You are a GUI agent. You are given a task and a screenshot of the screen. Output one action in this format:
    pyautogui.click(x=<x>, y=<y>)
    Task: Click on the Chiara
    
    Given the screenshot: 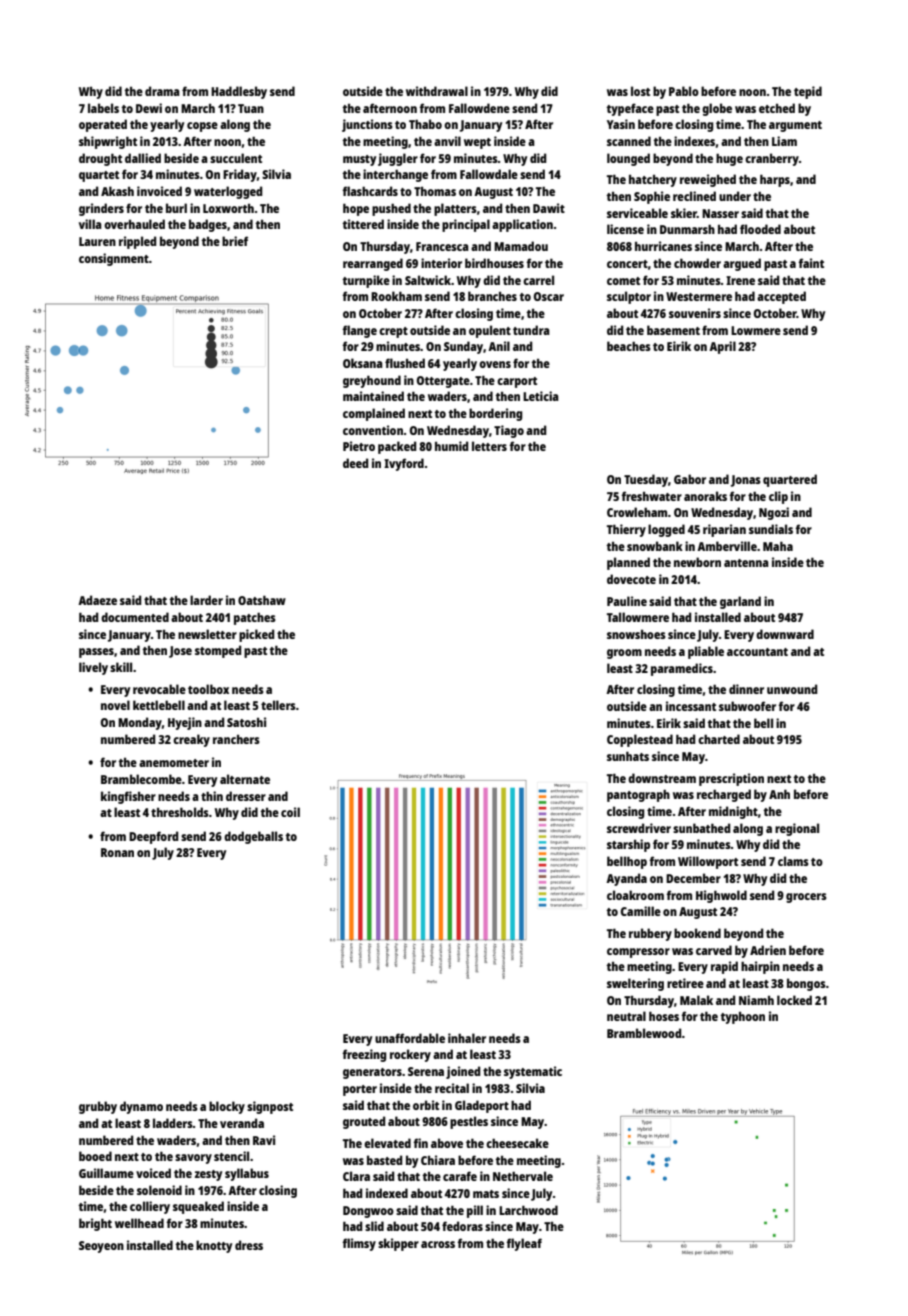 What is the action you would take?
    pyautogui.click(x=438, y=1160)
